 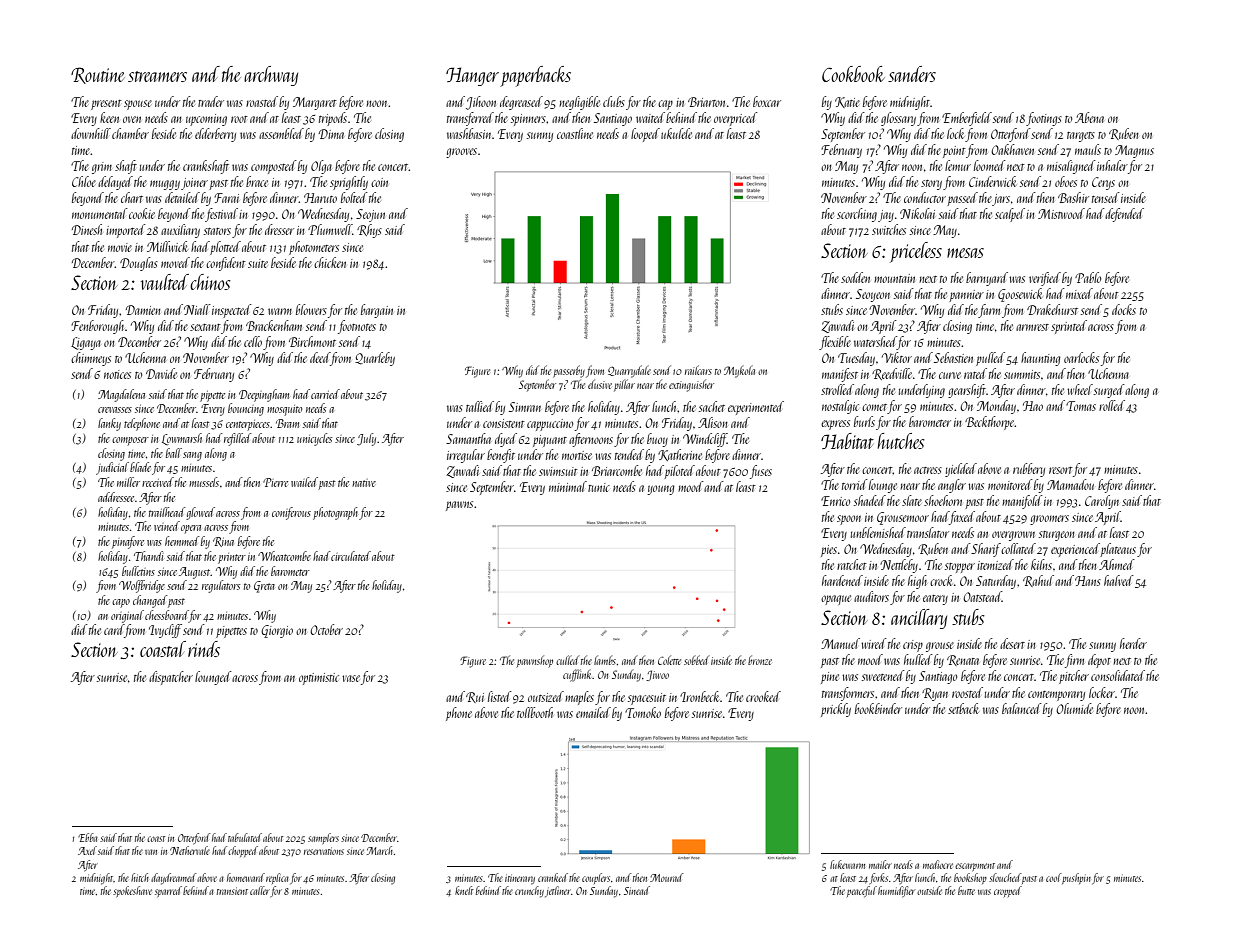 What do you see at coordinates (351, 556) in the screenshot?
I see `circulated` at bounding box center [351, 556].
